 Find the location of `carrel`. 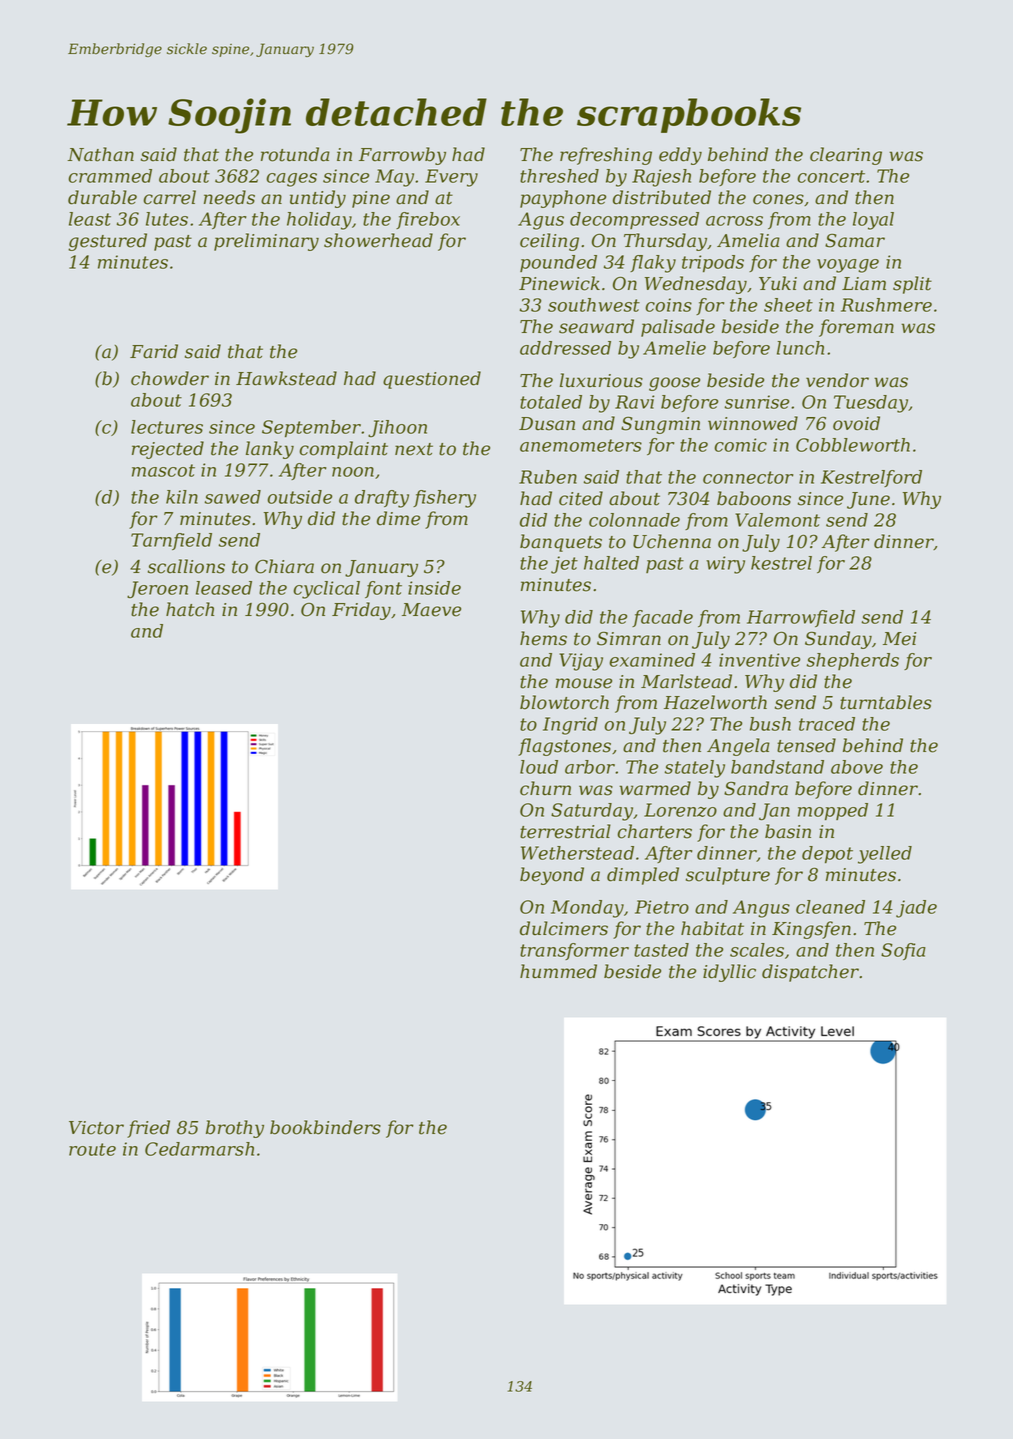

carrel is located at coordinates (169, 197).
